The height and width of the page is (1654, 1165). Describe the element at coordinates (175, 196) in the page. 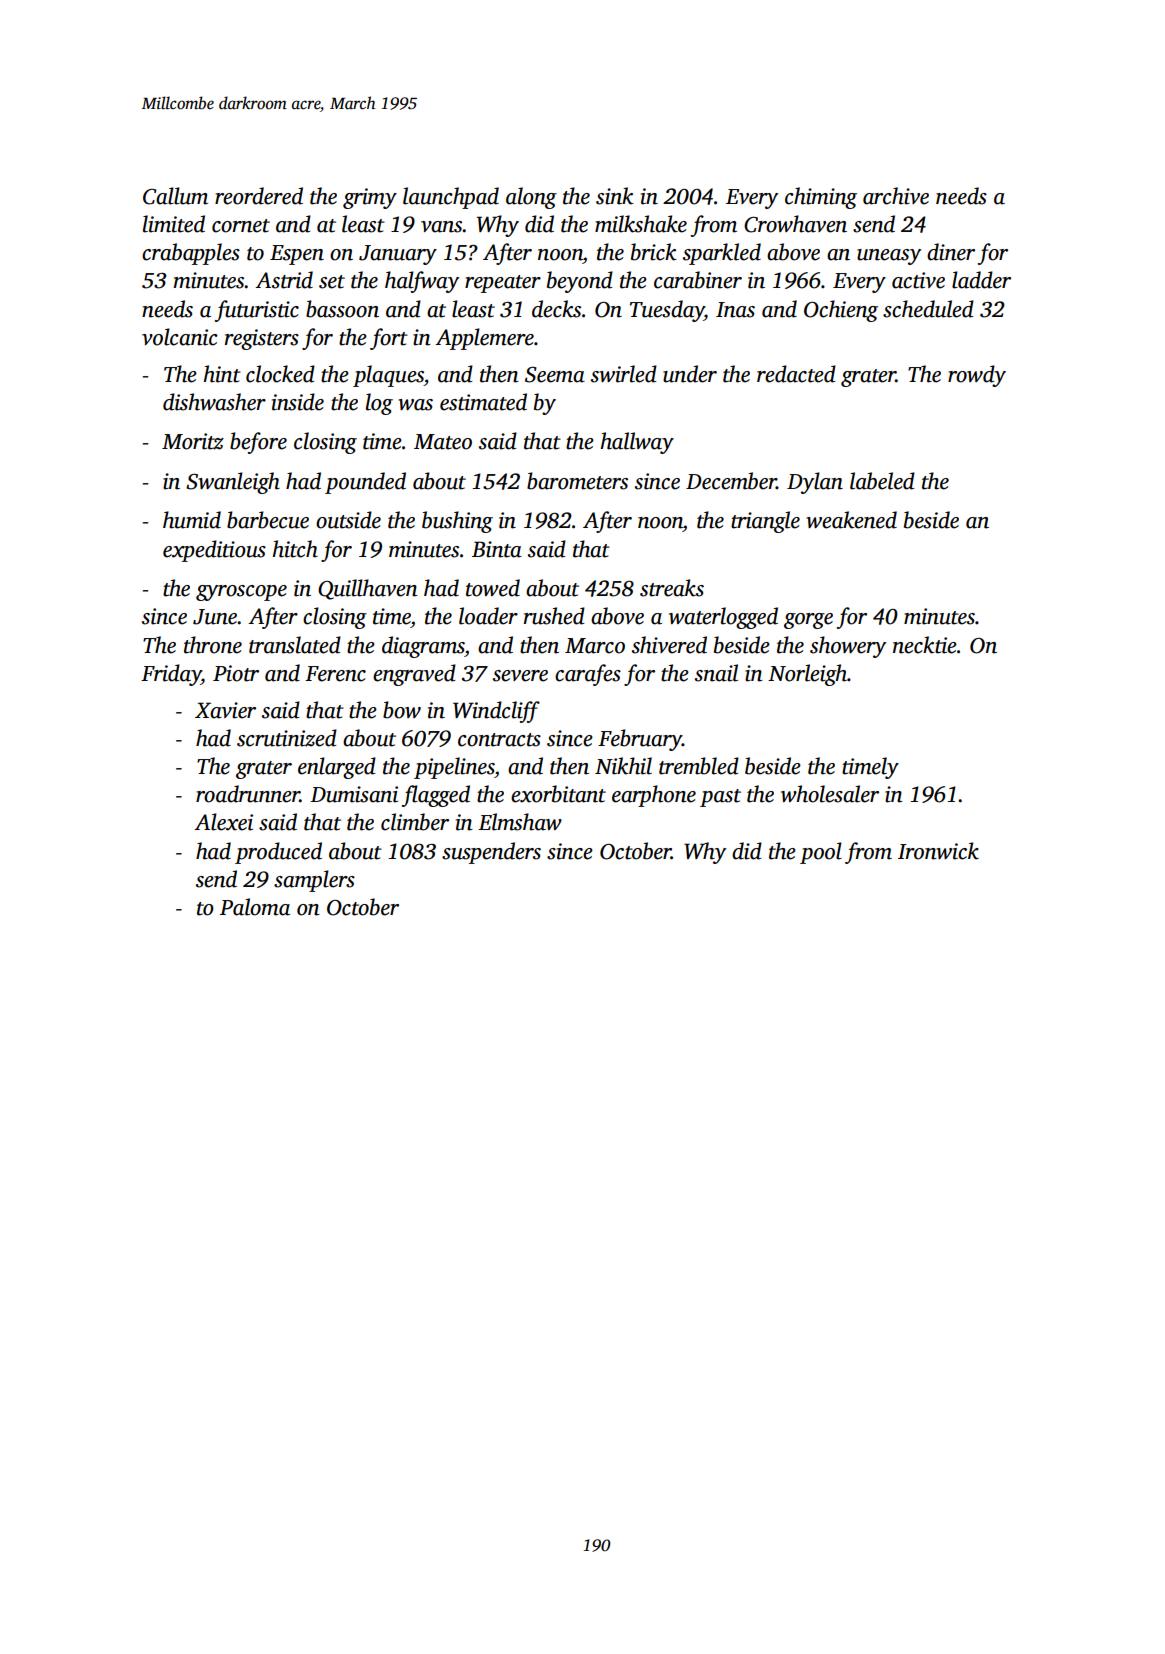

I see `Callum` at that location.
